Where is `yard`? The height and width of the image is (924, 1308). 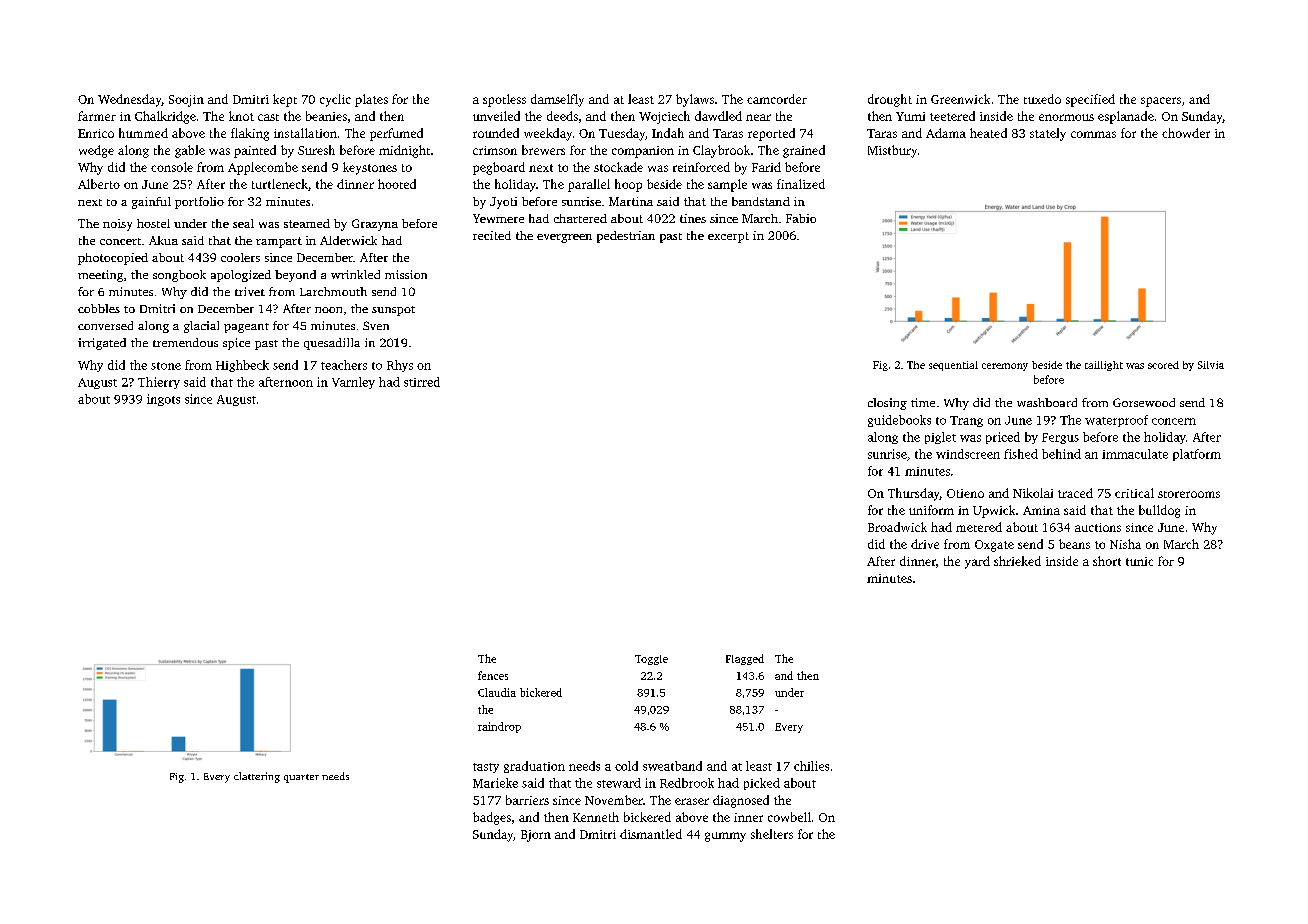
yard is located at coordinates (977, 562).
